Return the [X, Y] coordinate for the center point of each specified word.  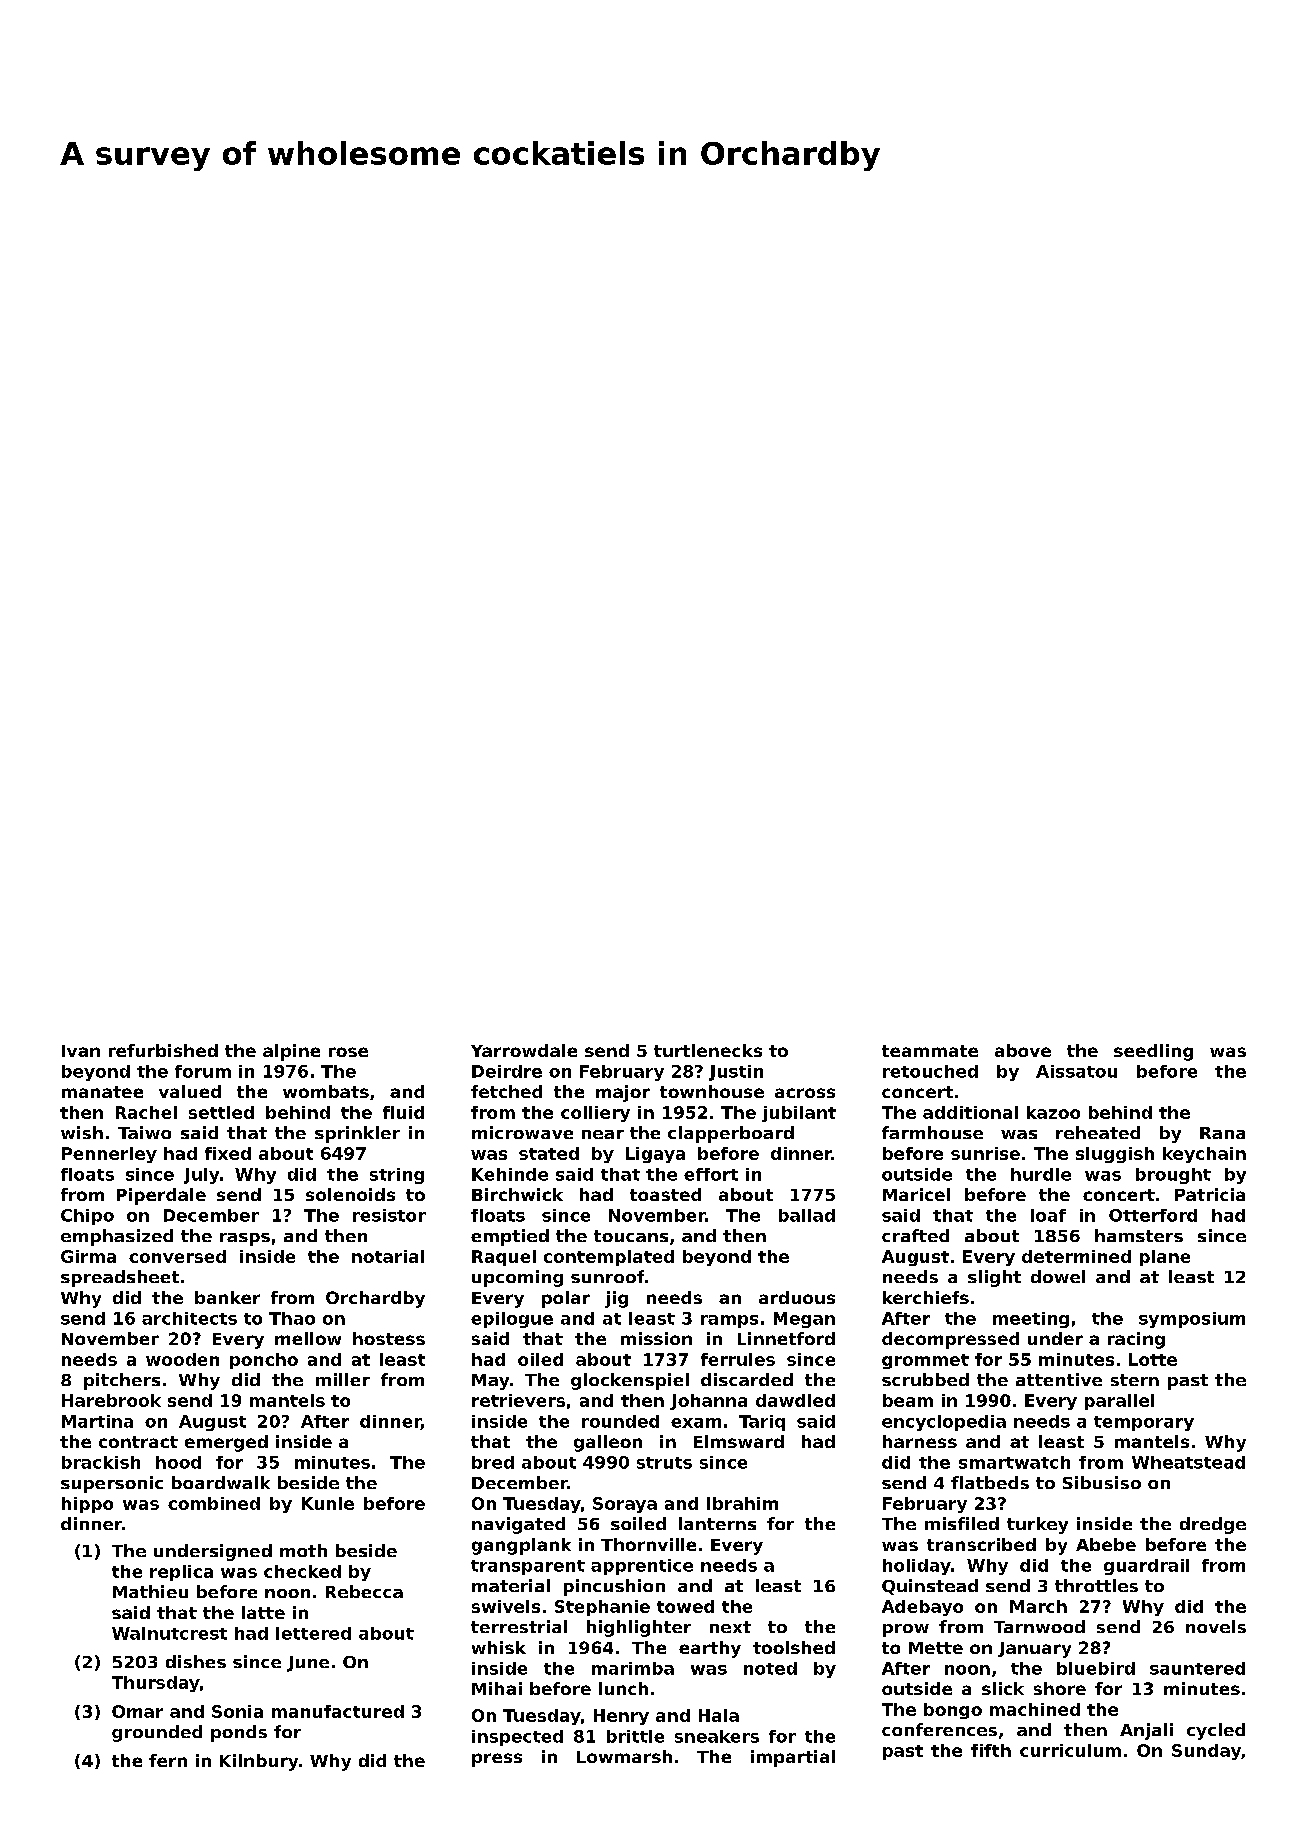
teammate [930, 1051]
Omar [137, 1711]
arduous [797, 1297]
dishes [196, 1661]
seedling [1153, 1052]
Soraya [625, 1505]
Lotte [1153, 1359]
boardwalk [221, 1482]
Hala [719, 1715]
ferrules [738, 1359]
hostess [389, 1338]
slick [1003, 1688]
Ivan [81, 1051]
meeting [1031, 1320]
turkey [1037, 1525]
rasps [245, 1239]
